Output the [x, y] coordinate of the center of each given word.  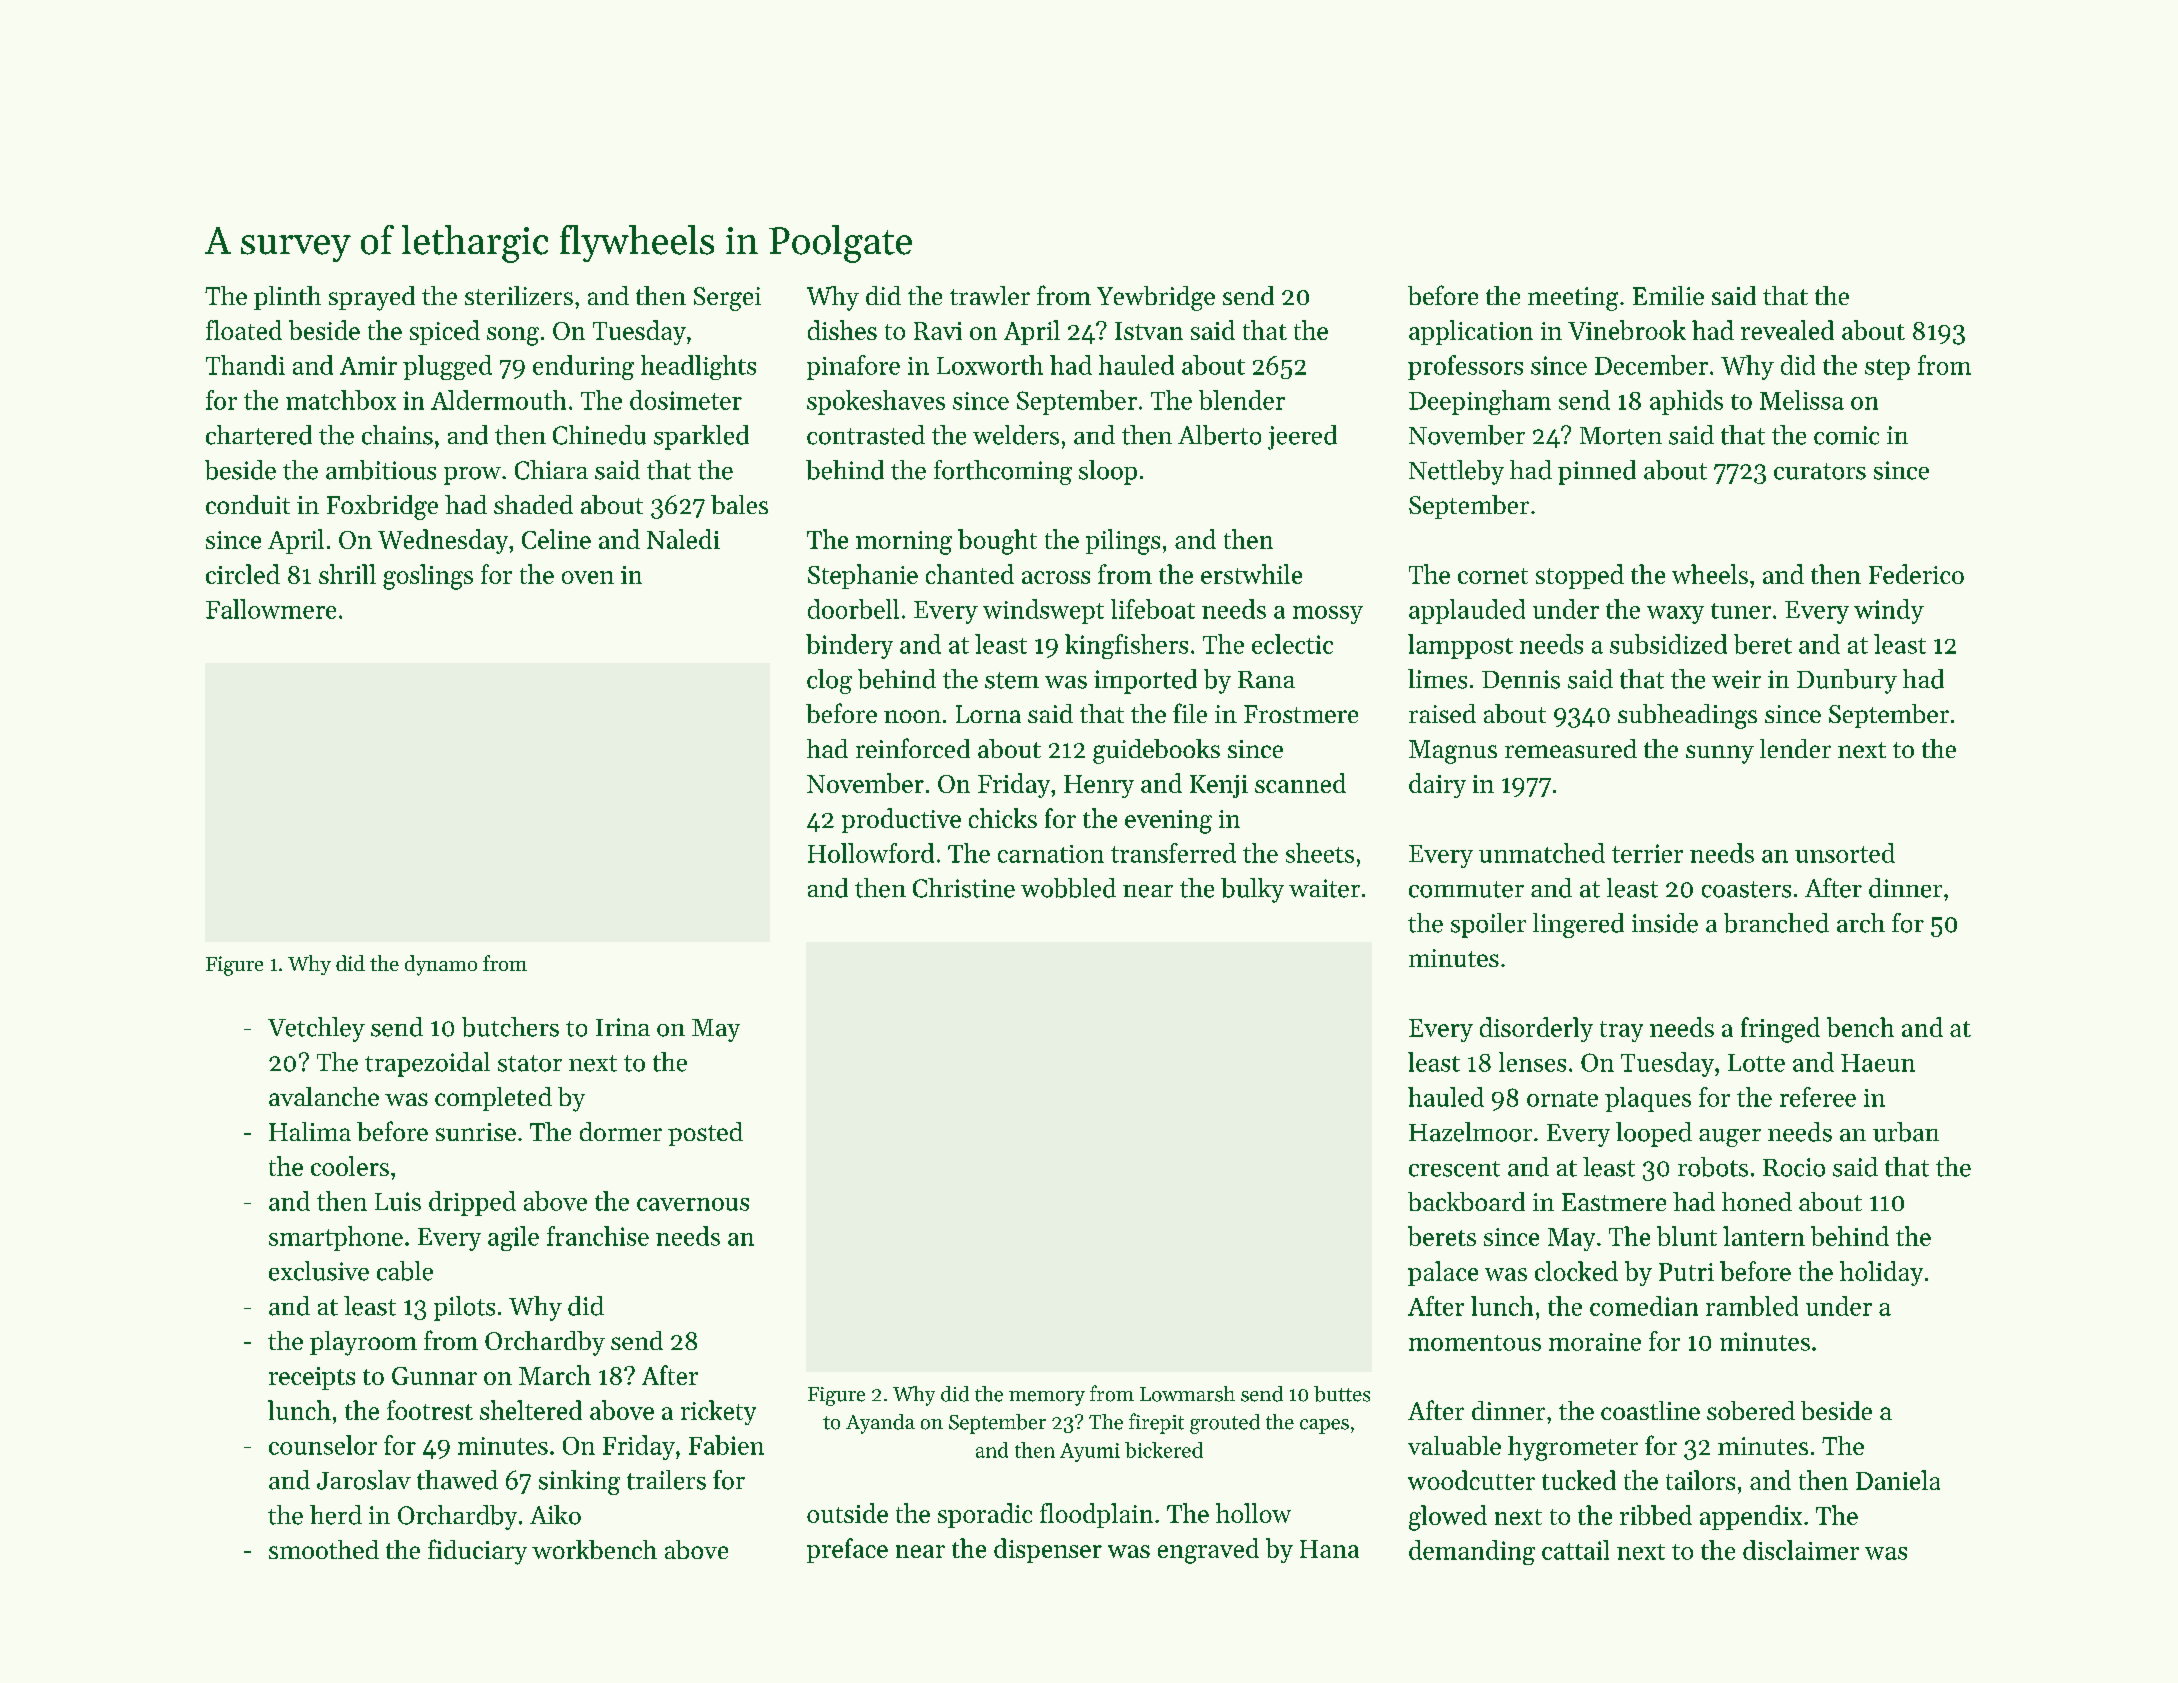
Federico [1916, 574]
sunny [1720, 754]
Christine [964, 888]
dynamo [441, 965]
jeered [1302, 437]
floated [244, 330]
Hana [1329, 1549]
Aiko [555, 1515]
